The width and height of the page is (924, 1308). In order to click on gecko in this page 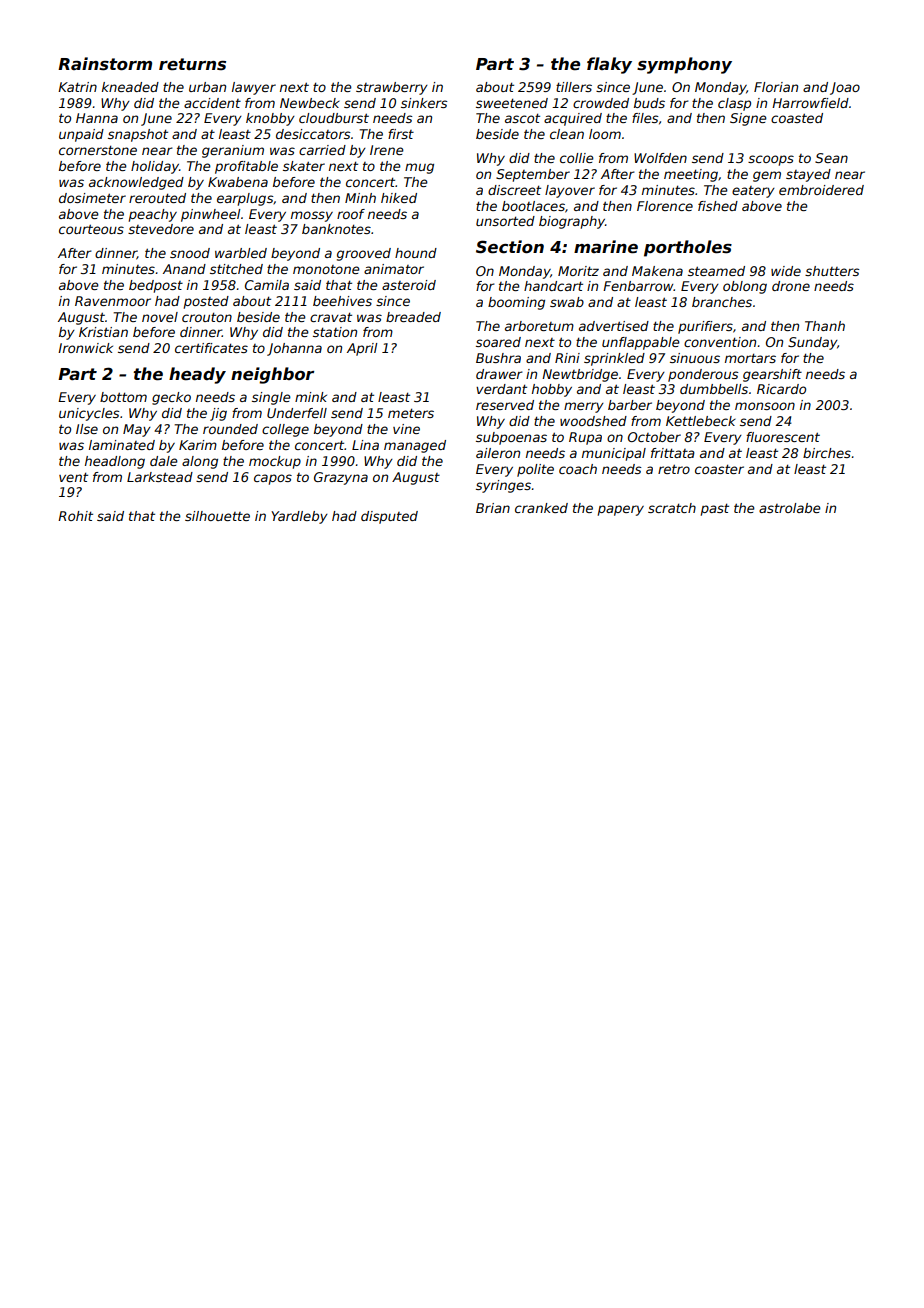, I will do `click(171, 398)`.
